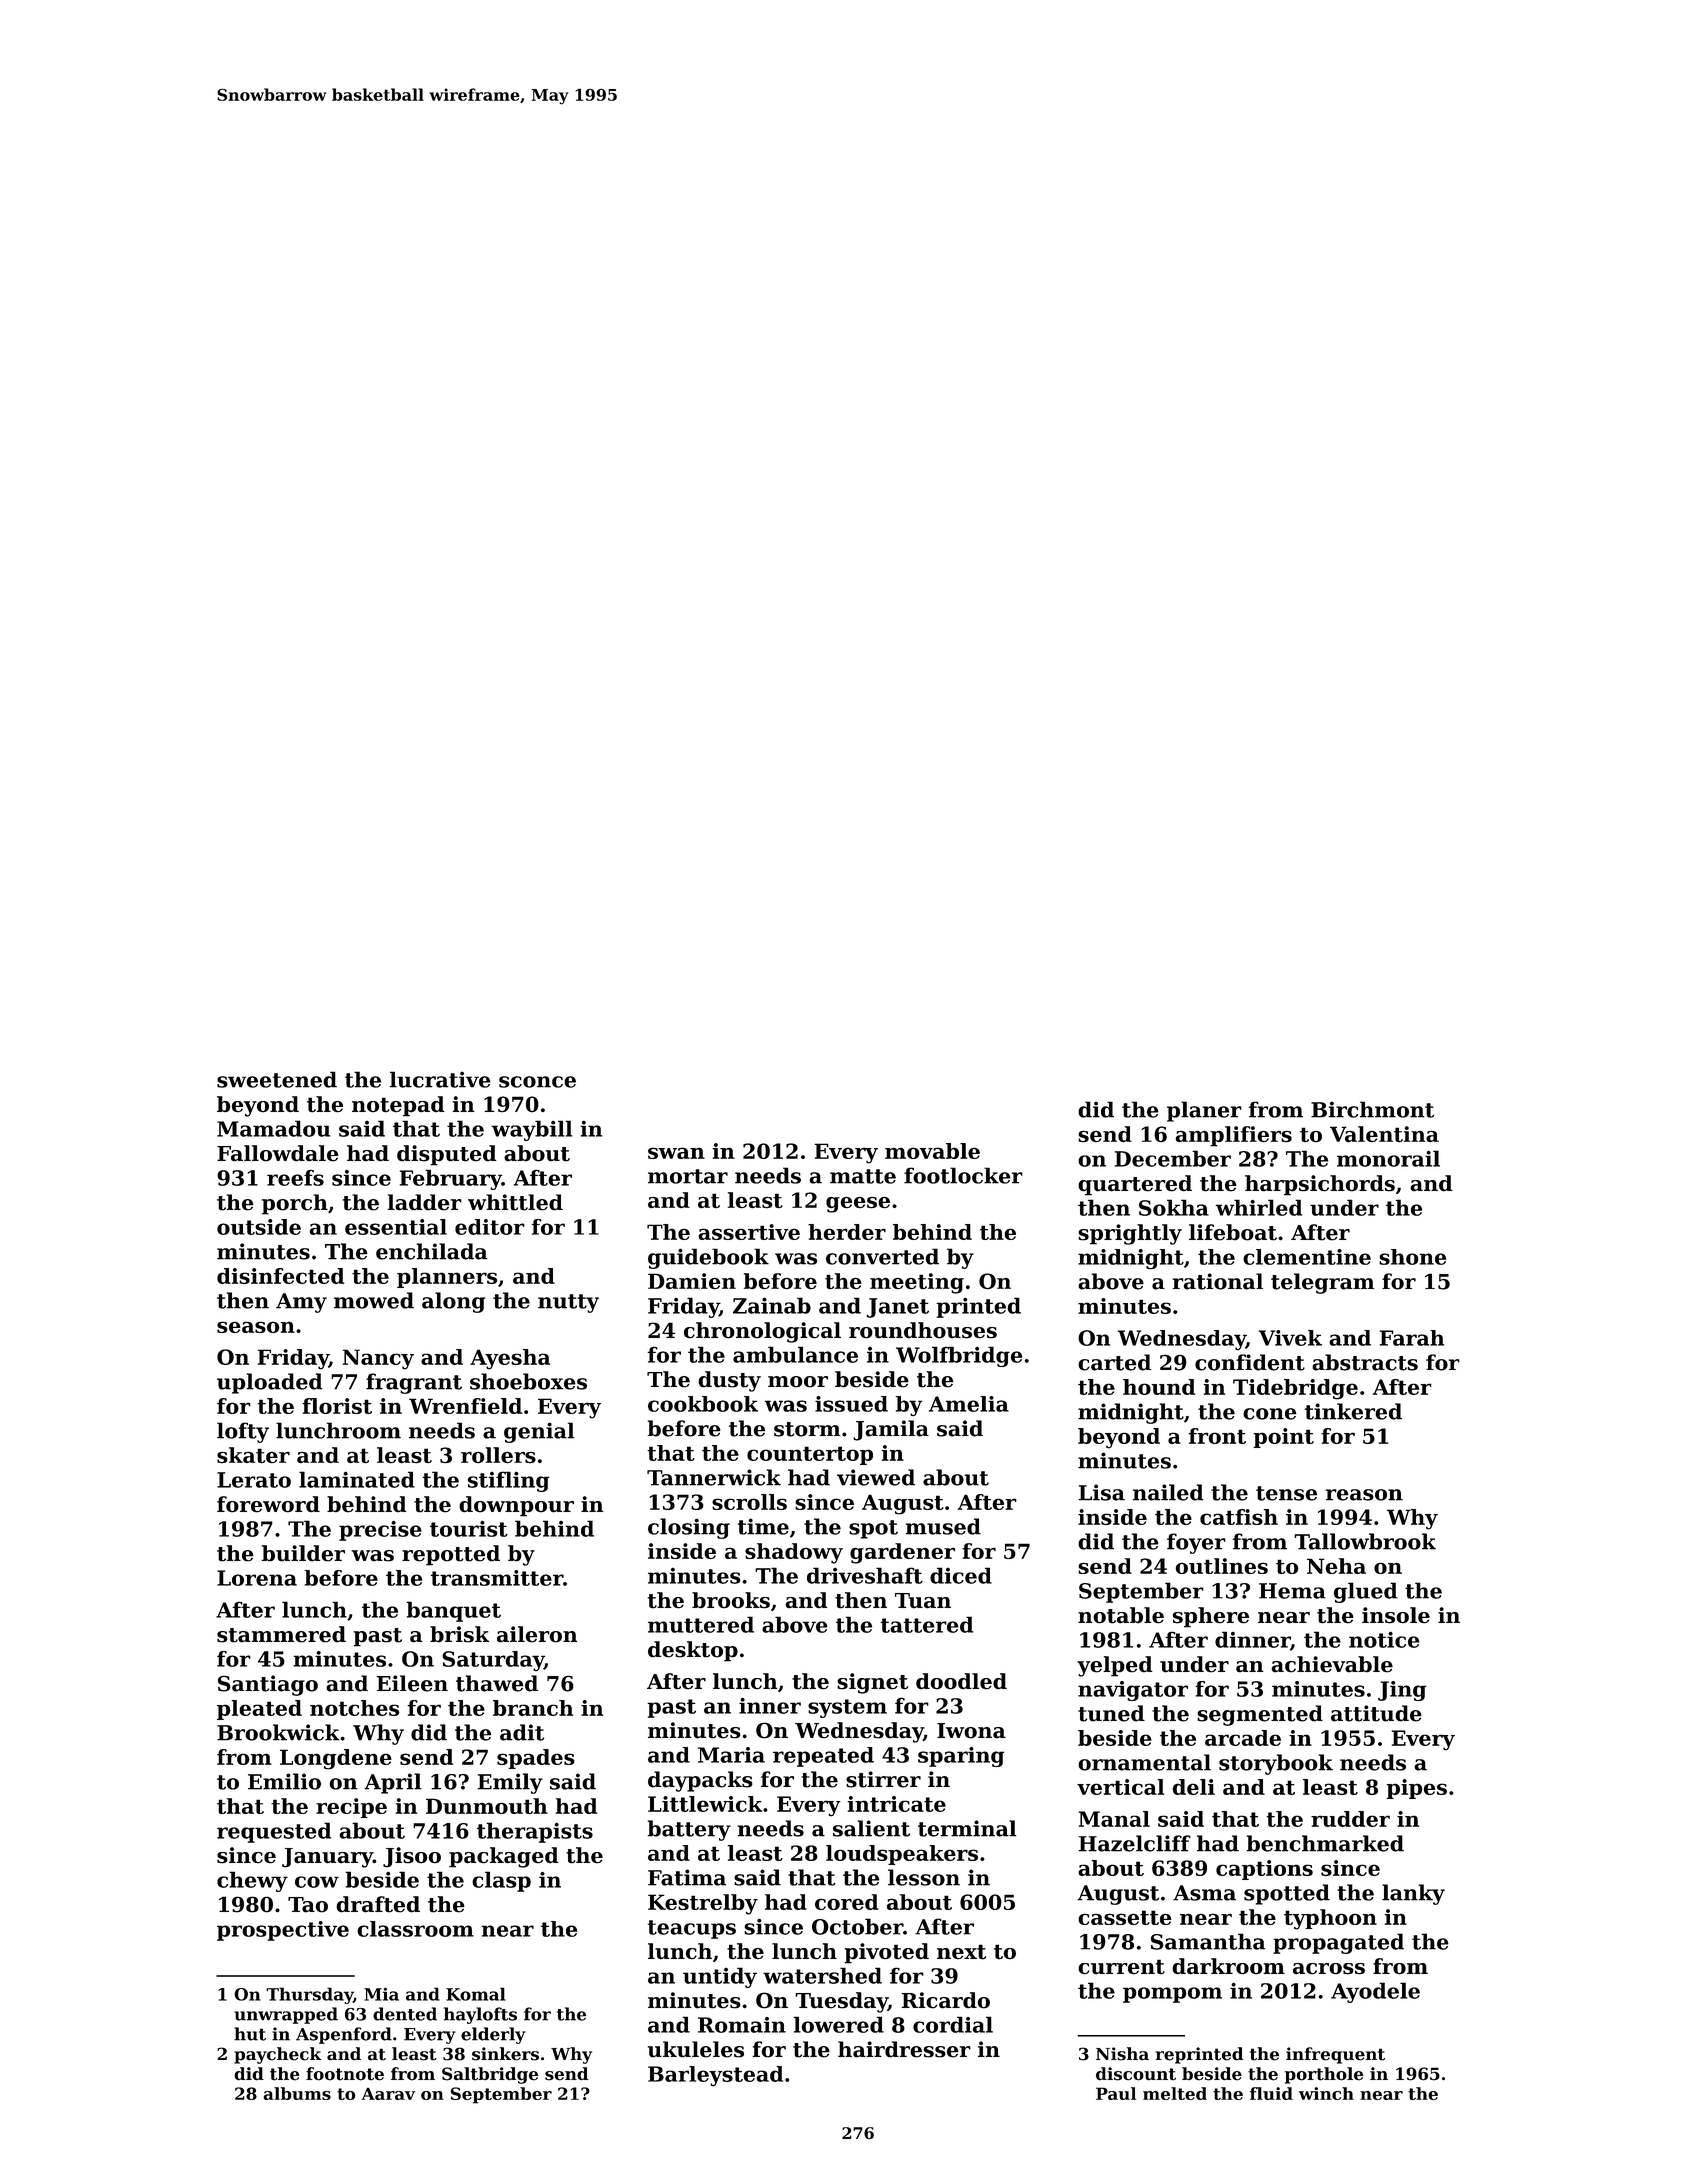 This screenshot has width=1683, height=2178. I want to click on December, so click(1173, 1158).
